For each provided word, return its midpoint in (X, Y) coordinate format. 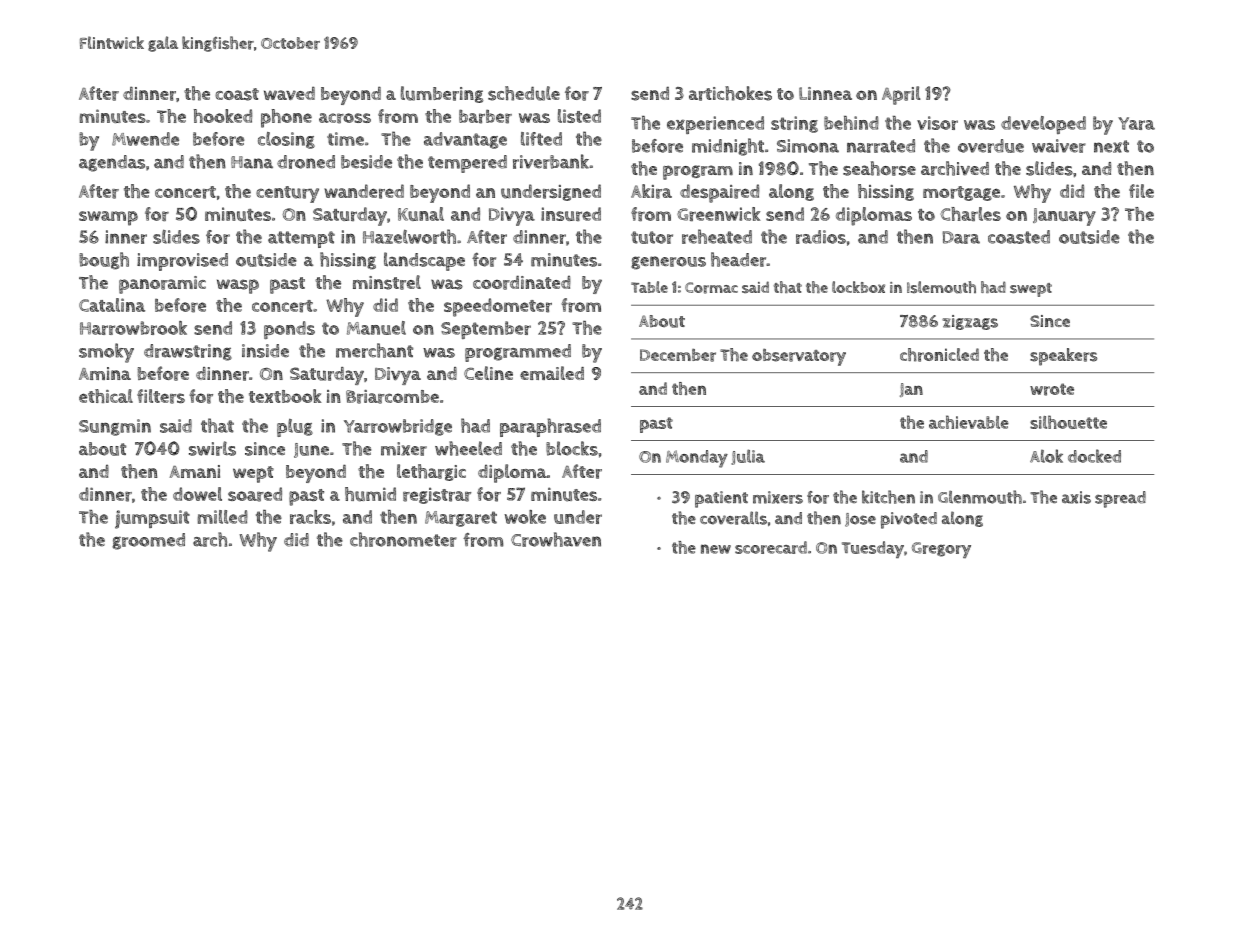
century (287, 194)
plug (295, 428)
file (1141, 191)
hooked (223, 116)
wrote (1052, 389)
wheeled (468, 448)
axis (1076, 497)
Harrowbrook (133, 328)
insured (571, 214)
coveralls (733, 518)
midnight (728, 147)
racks (310, 517)
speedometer (498, 307)
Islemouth (941, 287)
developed (1043, 125)
